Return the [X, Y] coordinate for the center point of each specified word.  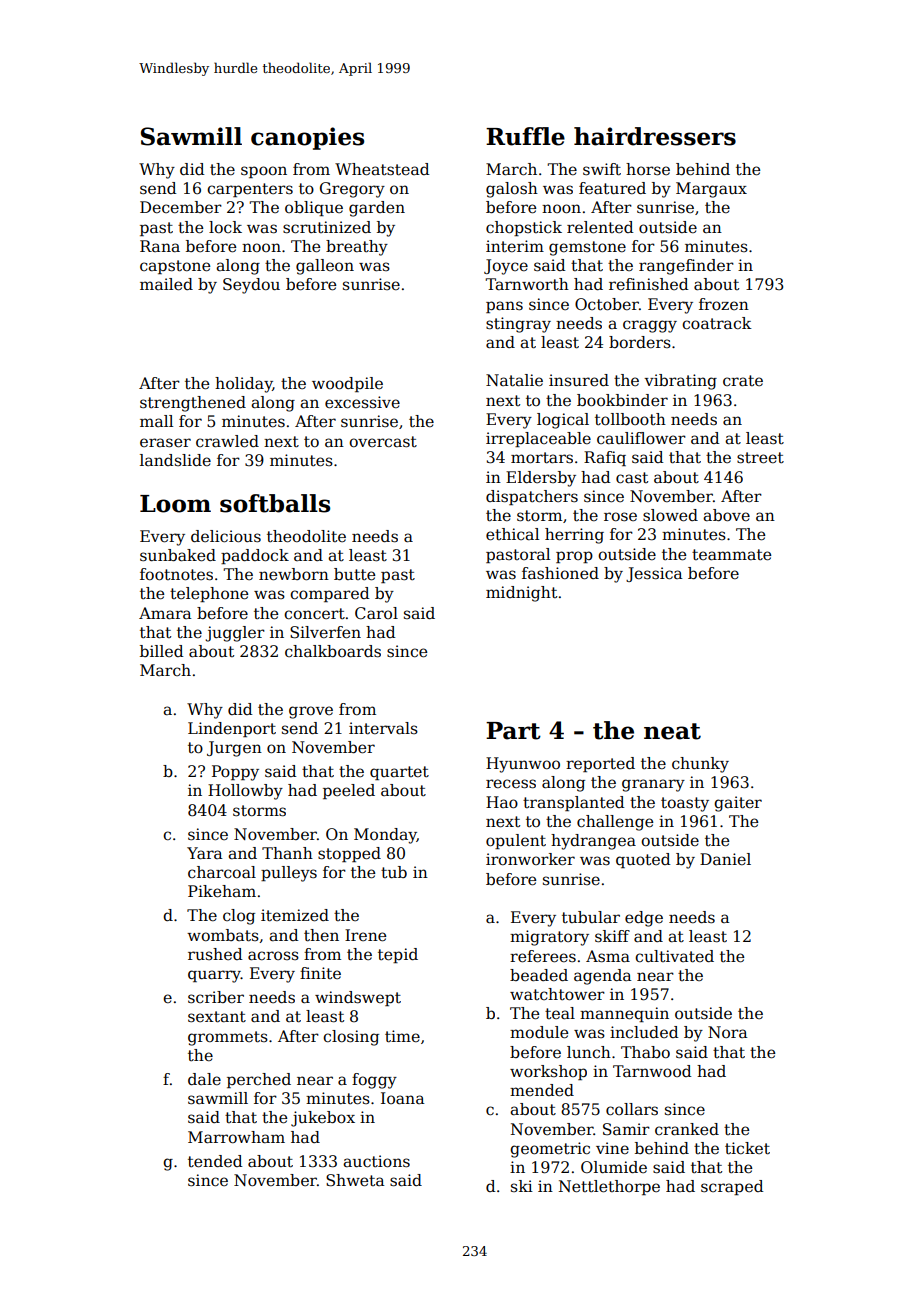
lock [225, 227]
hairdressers [655, 136]
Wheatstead [382, 169]
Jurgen [234, 749]
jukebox [323, 1119]
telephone [209, 594]
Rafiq [605, 458]
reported [600, 764]
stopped [349, 854]
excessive [362, 402]
